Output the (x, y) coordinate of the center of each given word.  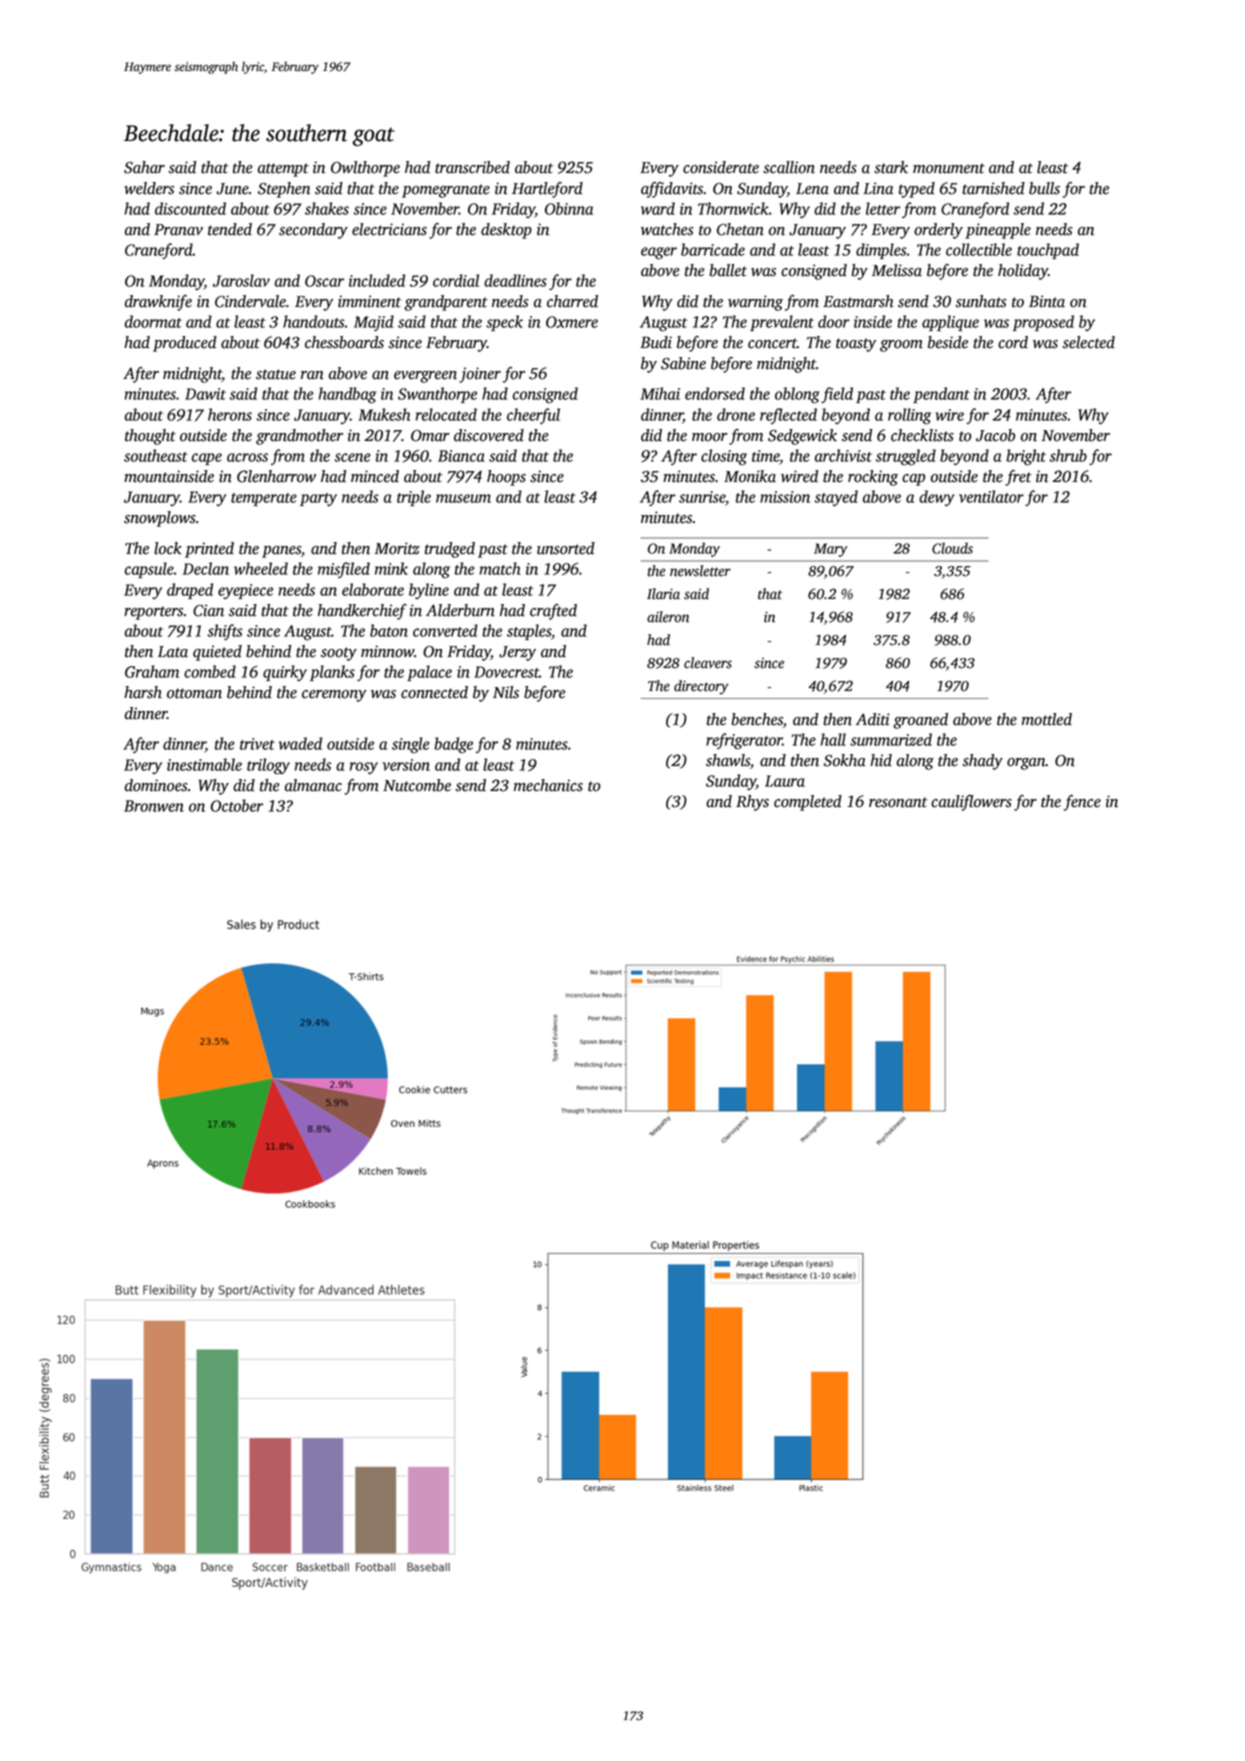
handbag (347, 395)
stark (891, 167)
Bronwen (154, 806)
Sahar (144, 167)
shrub (1068, 455)
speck (504, 323)
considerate (721, 167)
